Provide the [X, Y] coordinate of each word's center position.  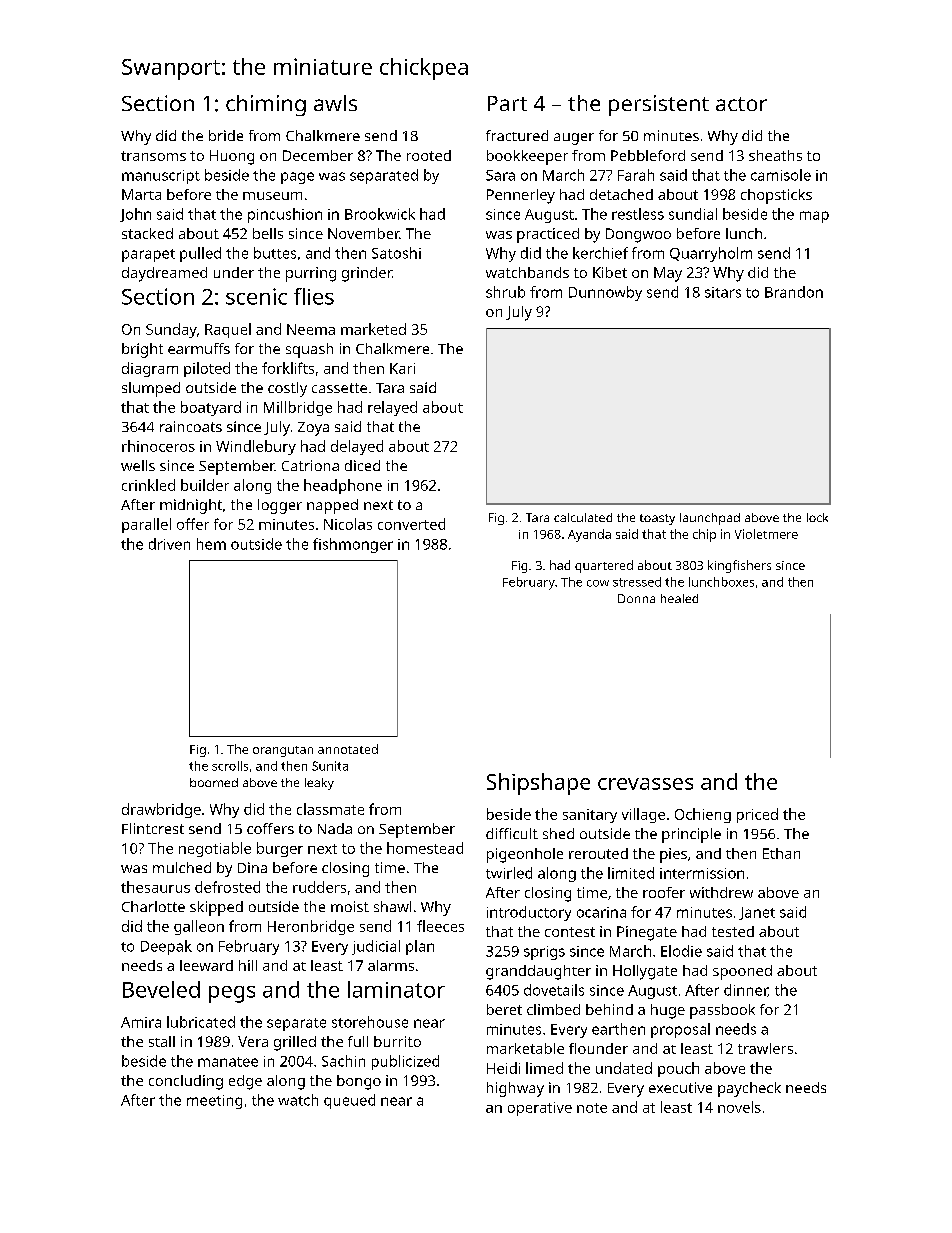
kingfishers [739, 566]
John [135, 215]
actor [741, 104]
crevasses [645, 784]
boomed [214, 782]
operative [540, 1109]
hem [211, 544]
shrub [505, 292]
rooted [429, 155]
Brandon [794, 292]
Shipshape [538, 784]
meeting [214, 1102]
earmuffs [199, 348]
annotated [348, 749]
